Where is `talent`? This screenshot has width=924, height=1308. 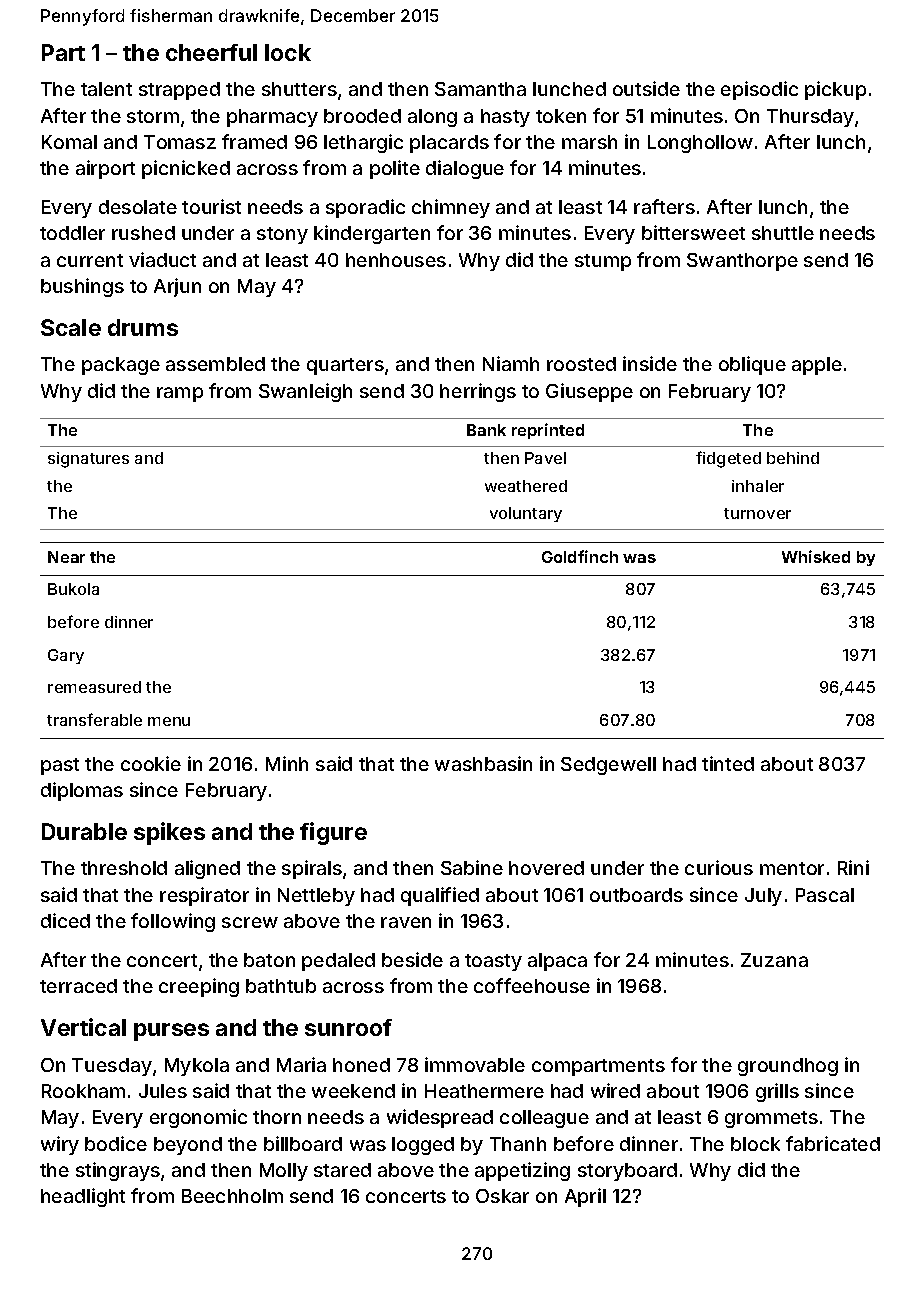 talent is located at coordinates (106, 89).
